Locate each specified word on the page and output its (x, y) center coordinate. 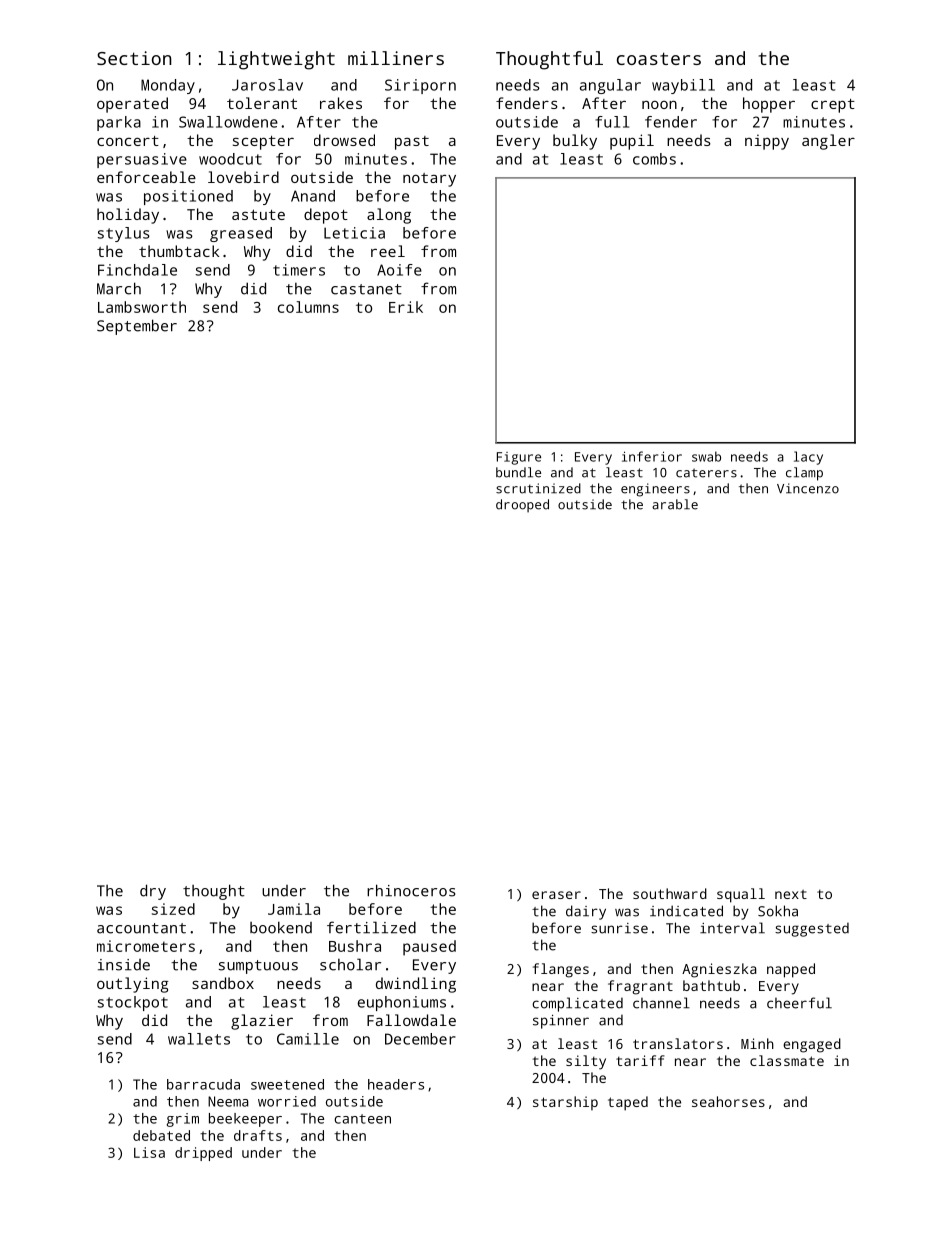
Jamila (294, 909)
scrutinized (538, 488)
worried (287, 1101)
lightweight (276, 60)
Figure (519, 458)
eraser (556, 895)
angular (610, 86)
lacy (808, 458)
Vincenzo (808, 488)
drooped (522, 506)
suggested (812, 930)
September (137, 327)
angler (828, 142)
